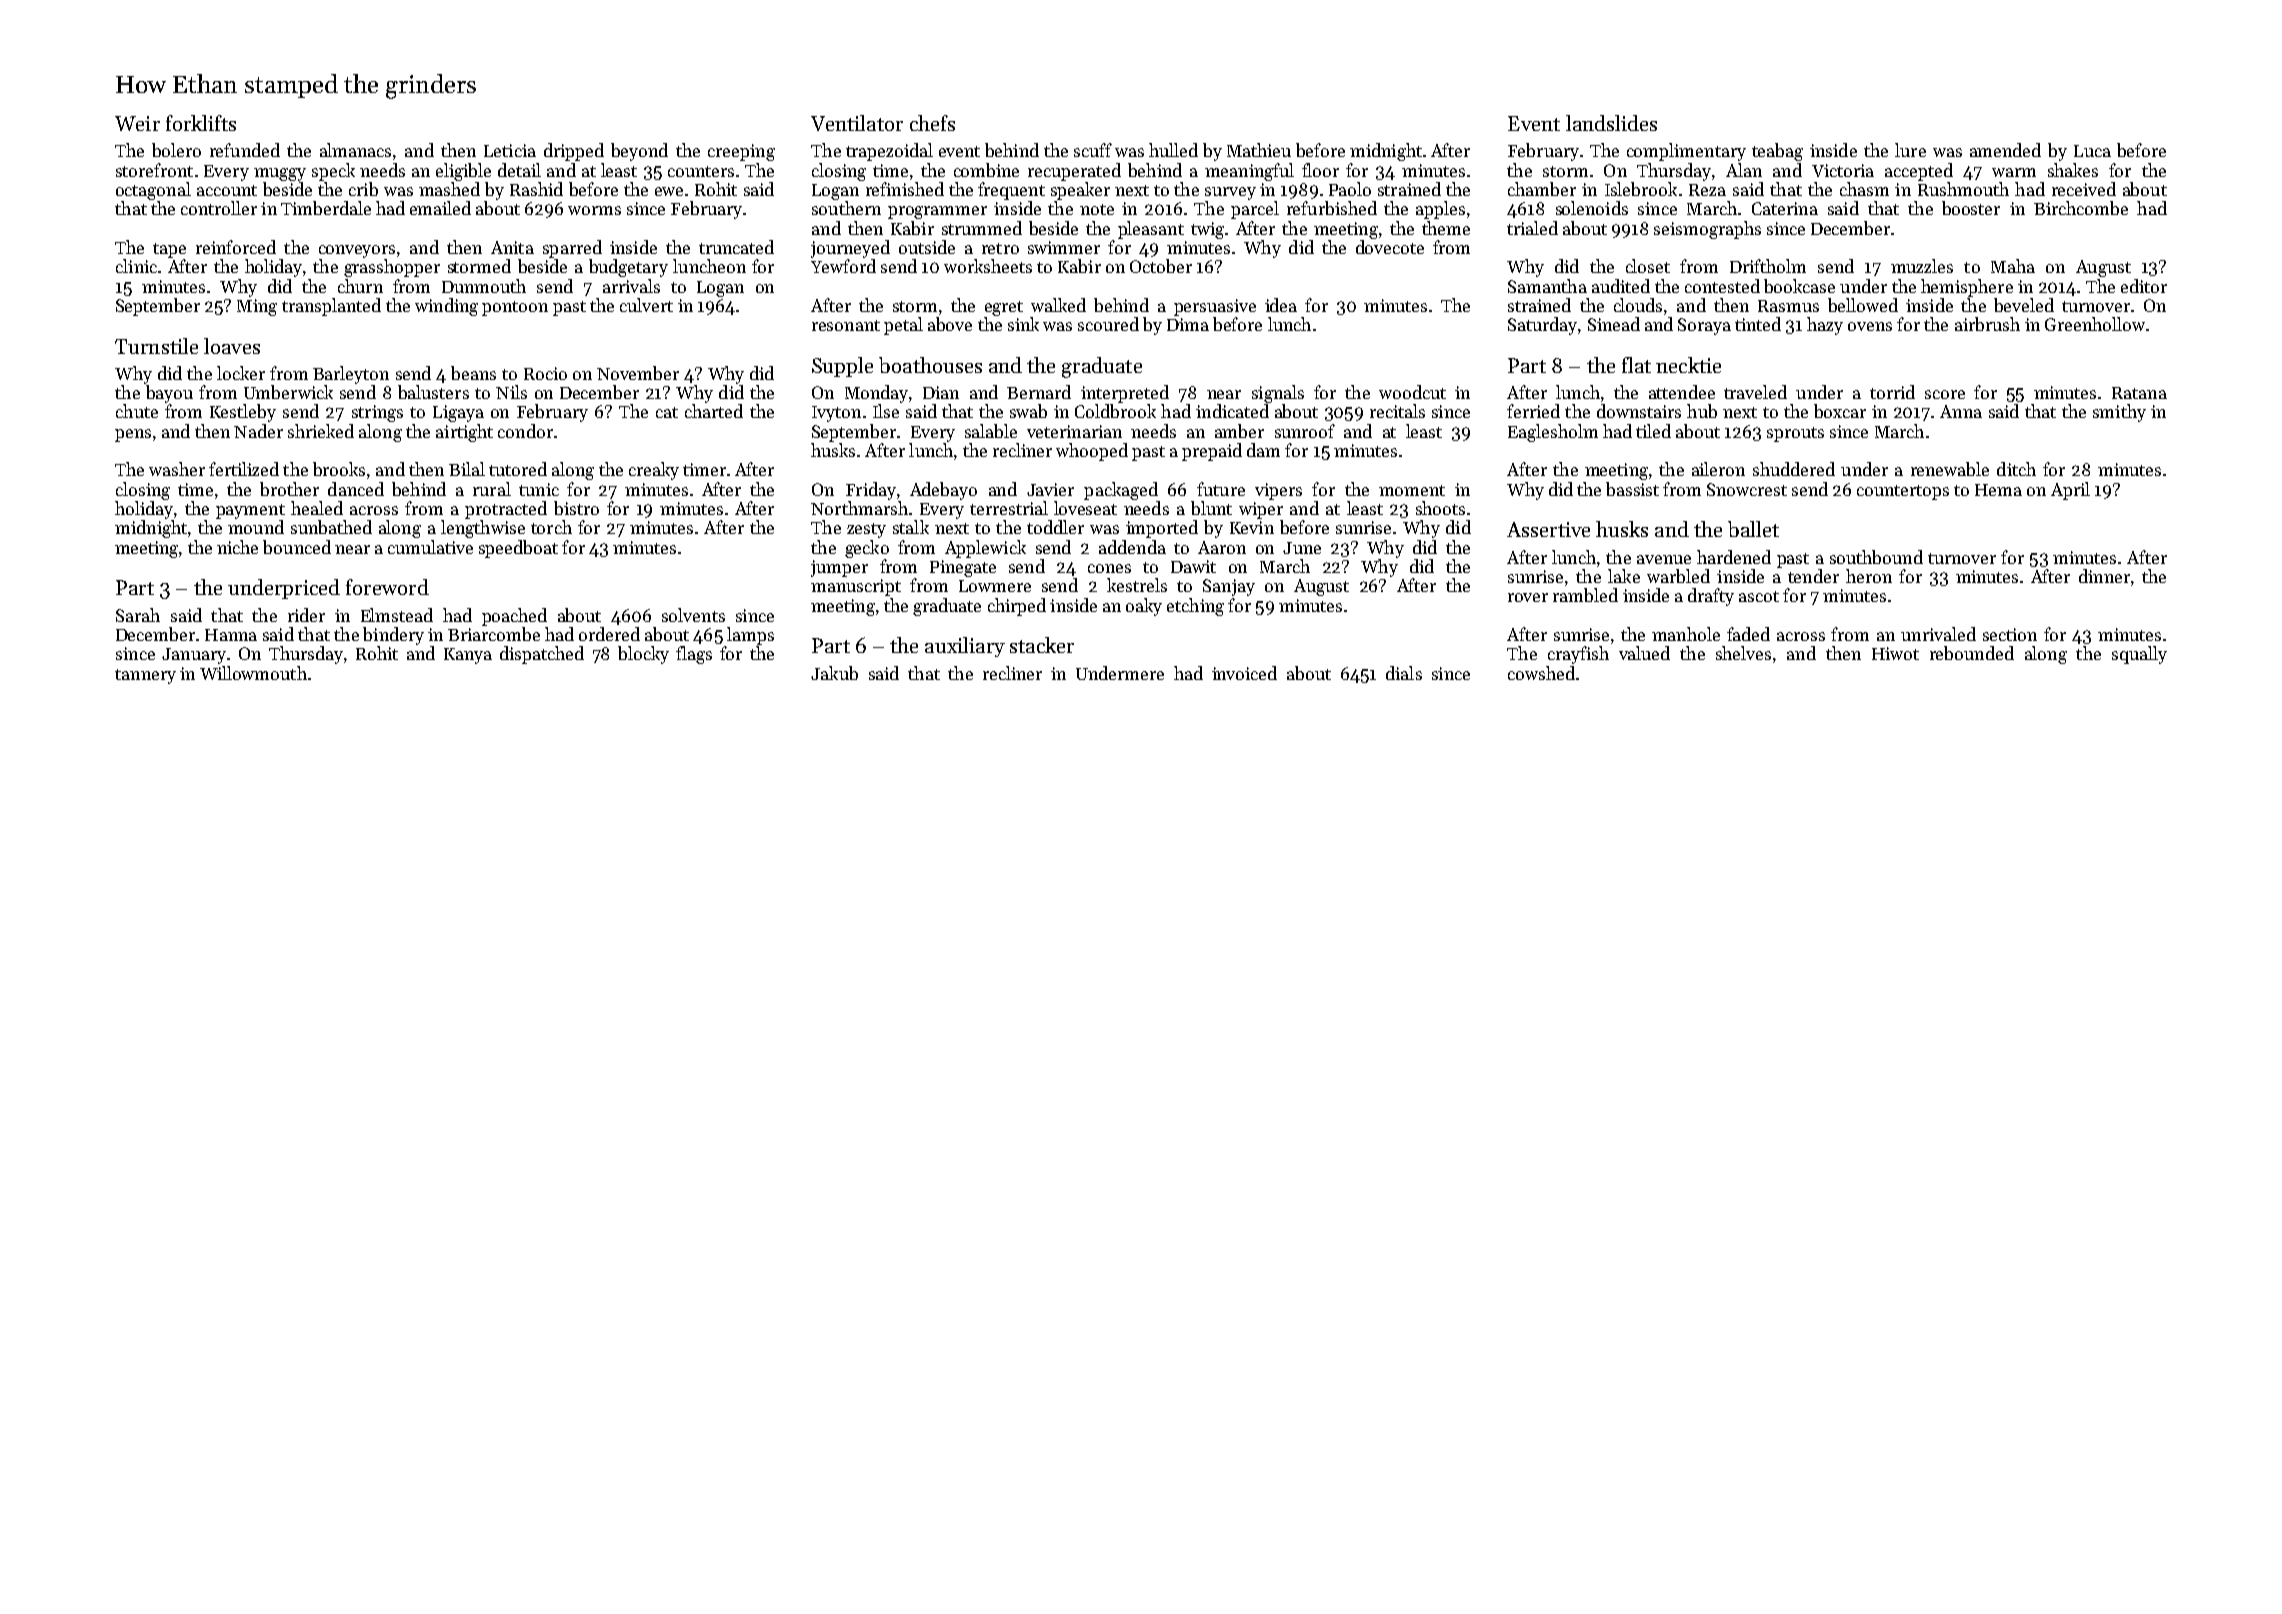  Describe the element at coordinates (2104, 576) in the screenshot. I see `dinner` at that location.
